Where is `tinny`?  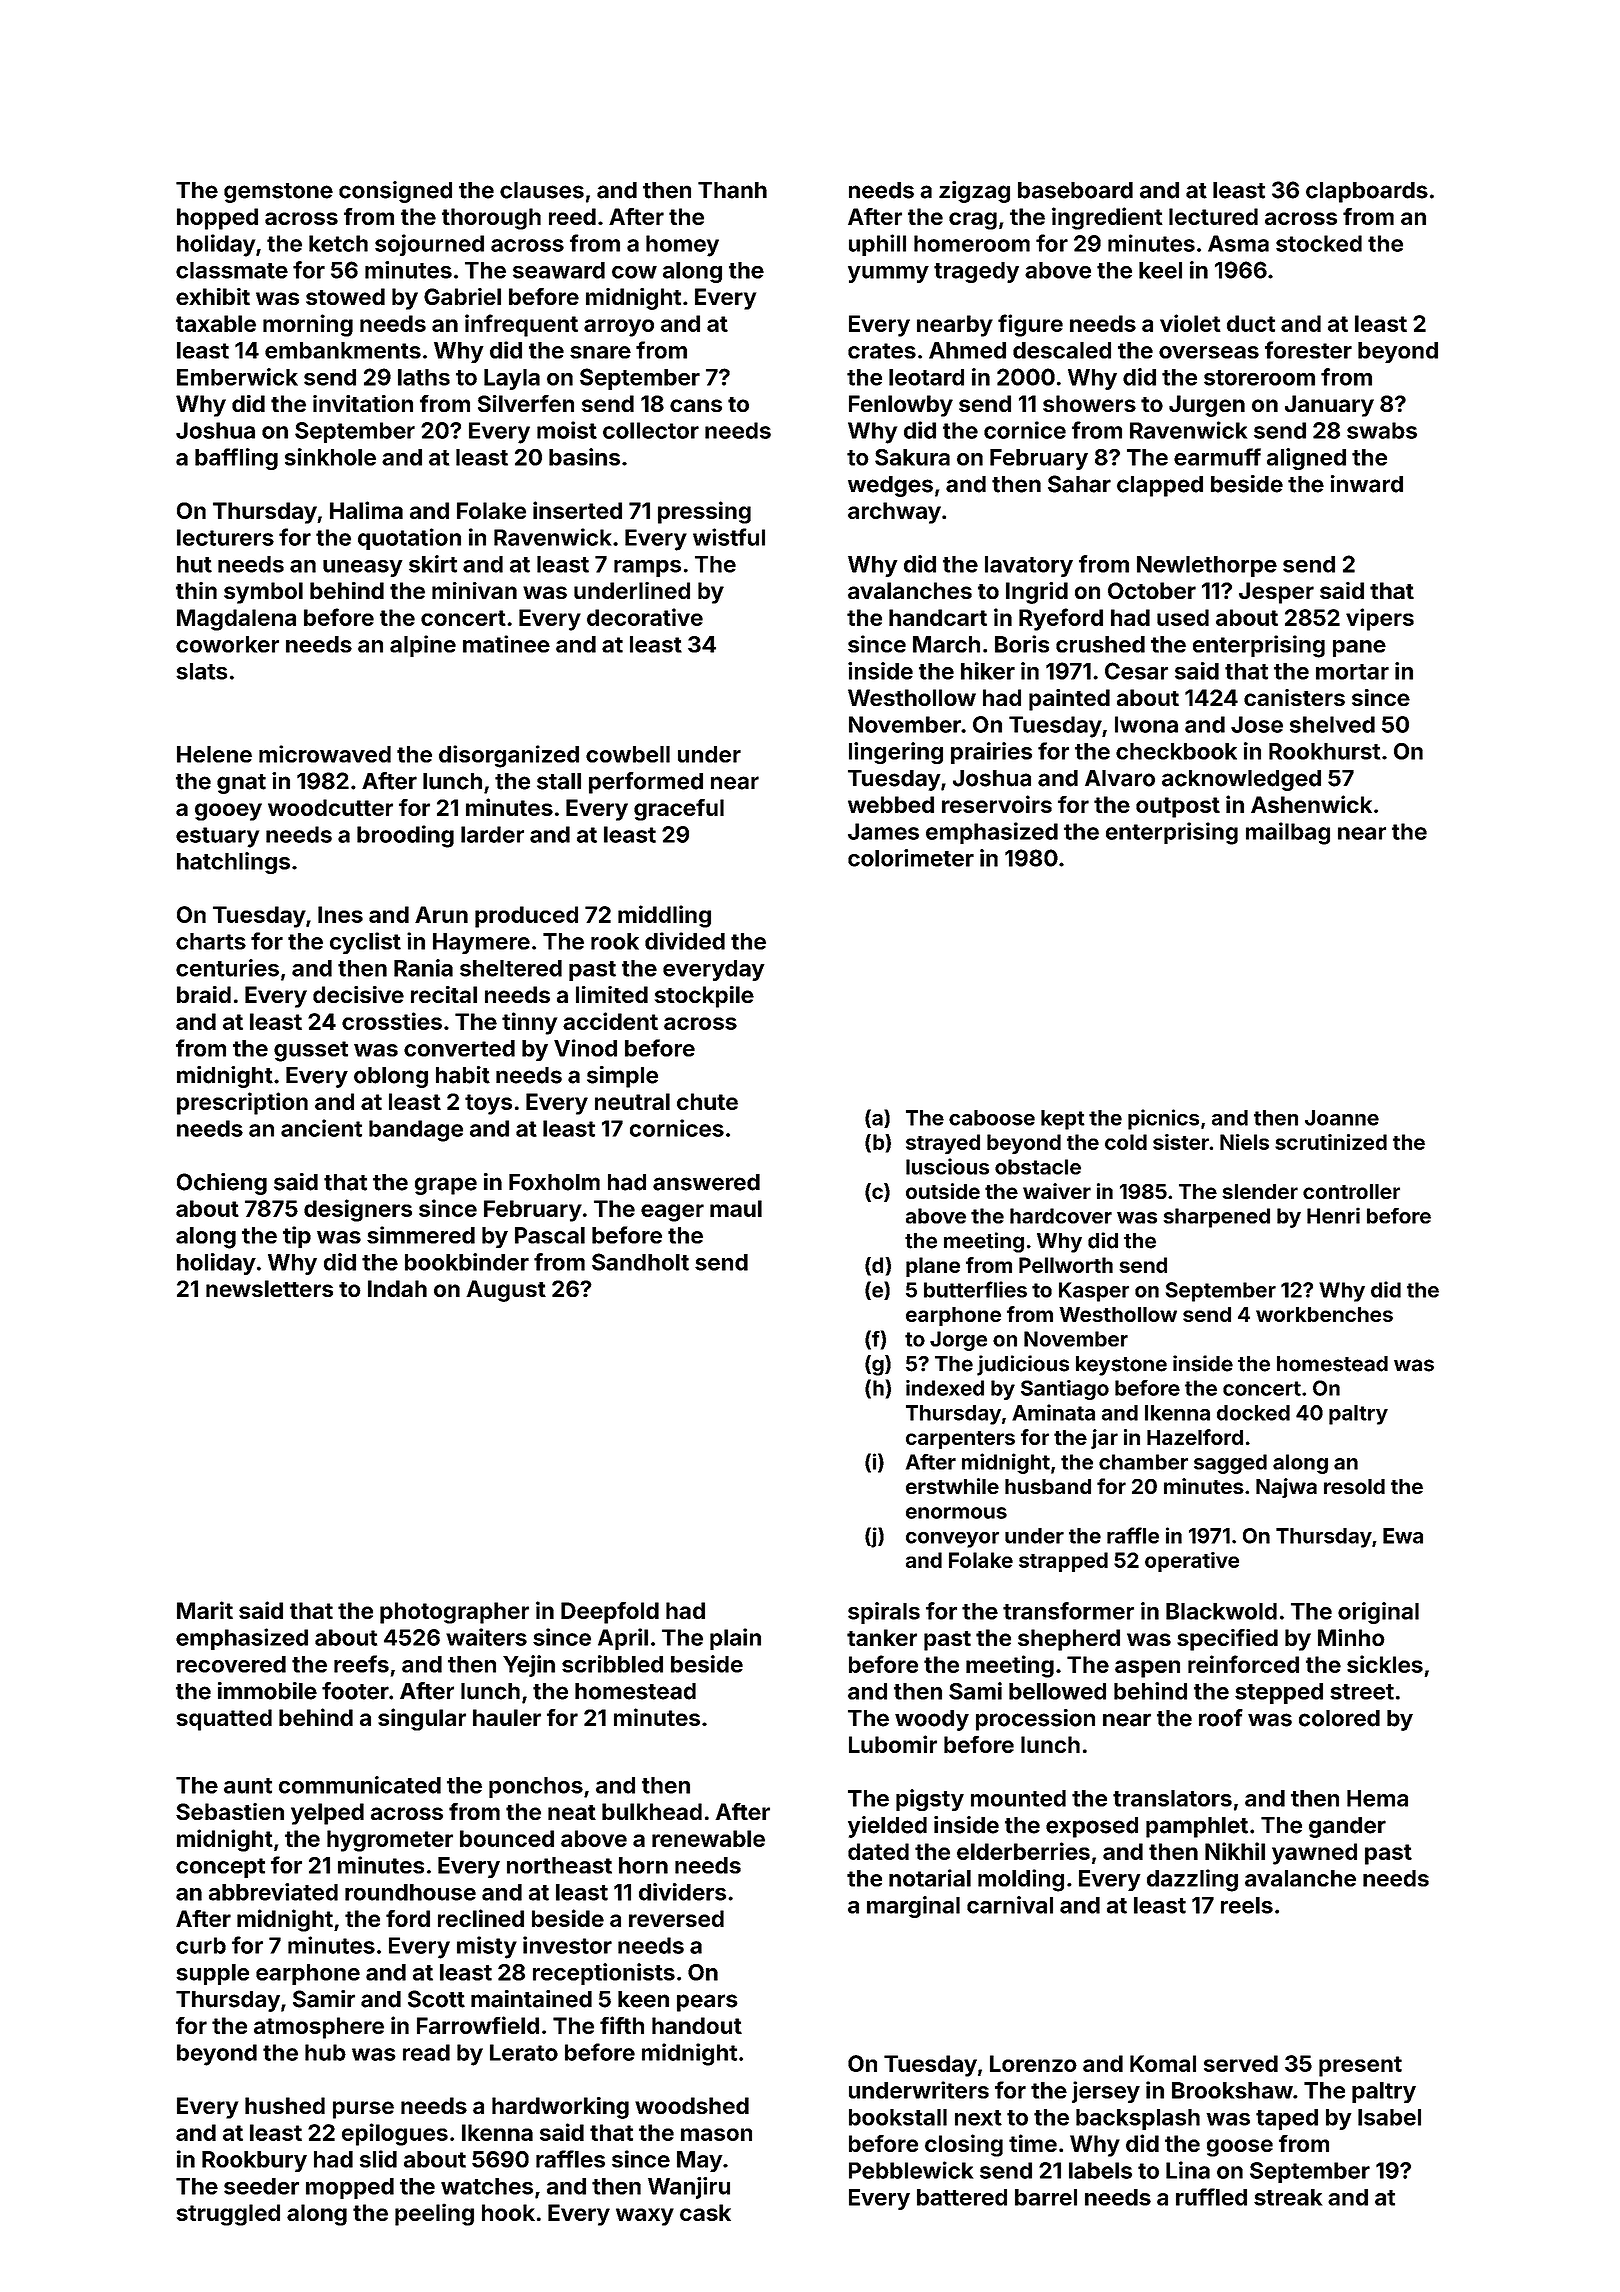
tinny is located at coordinates (529, 1023).
